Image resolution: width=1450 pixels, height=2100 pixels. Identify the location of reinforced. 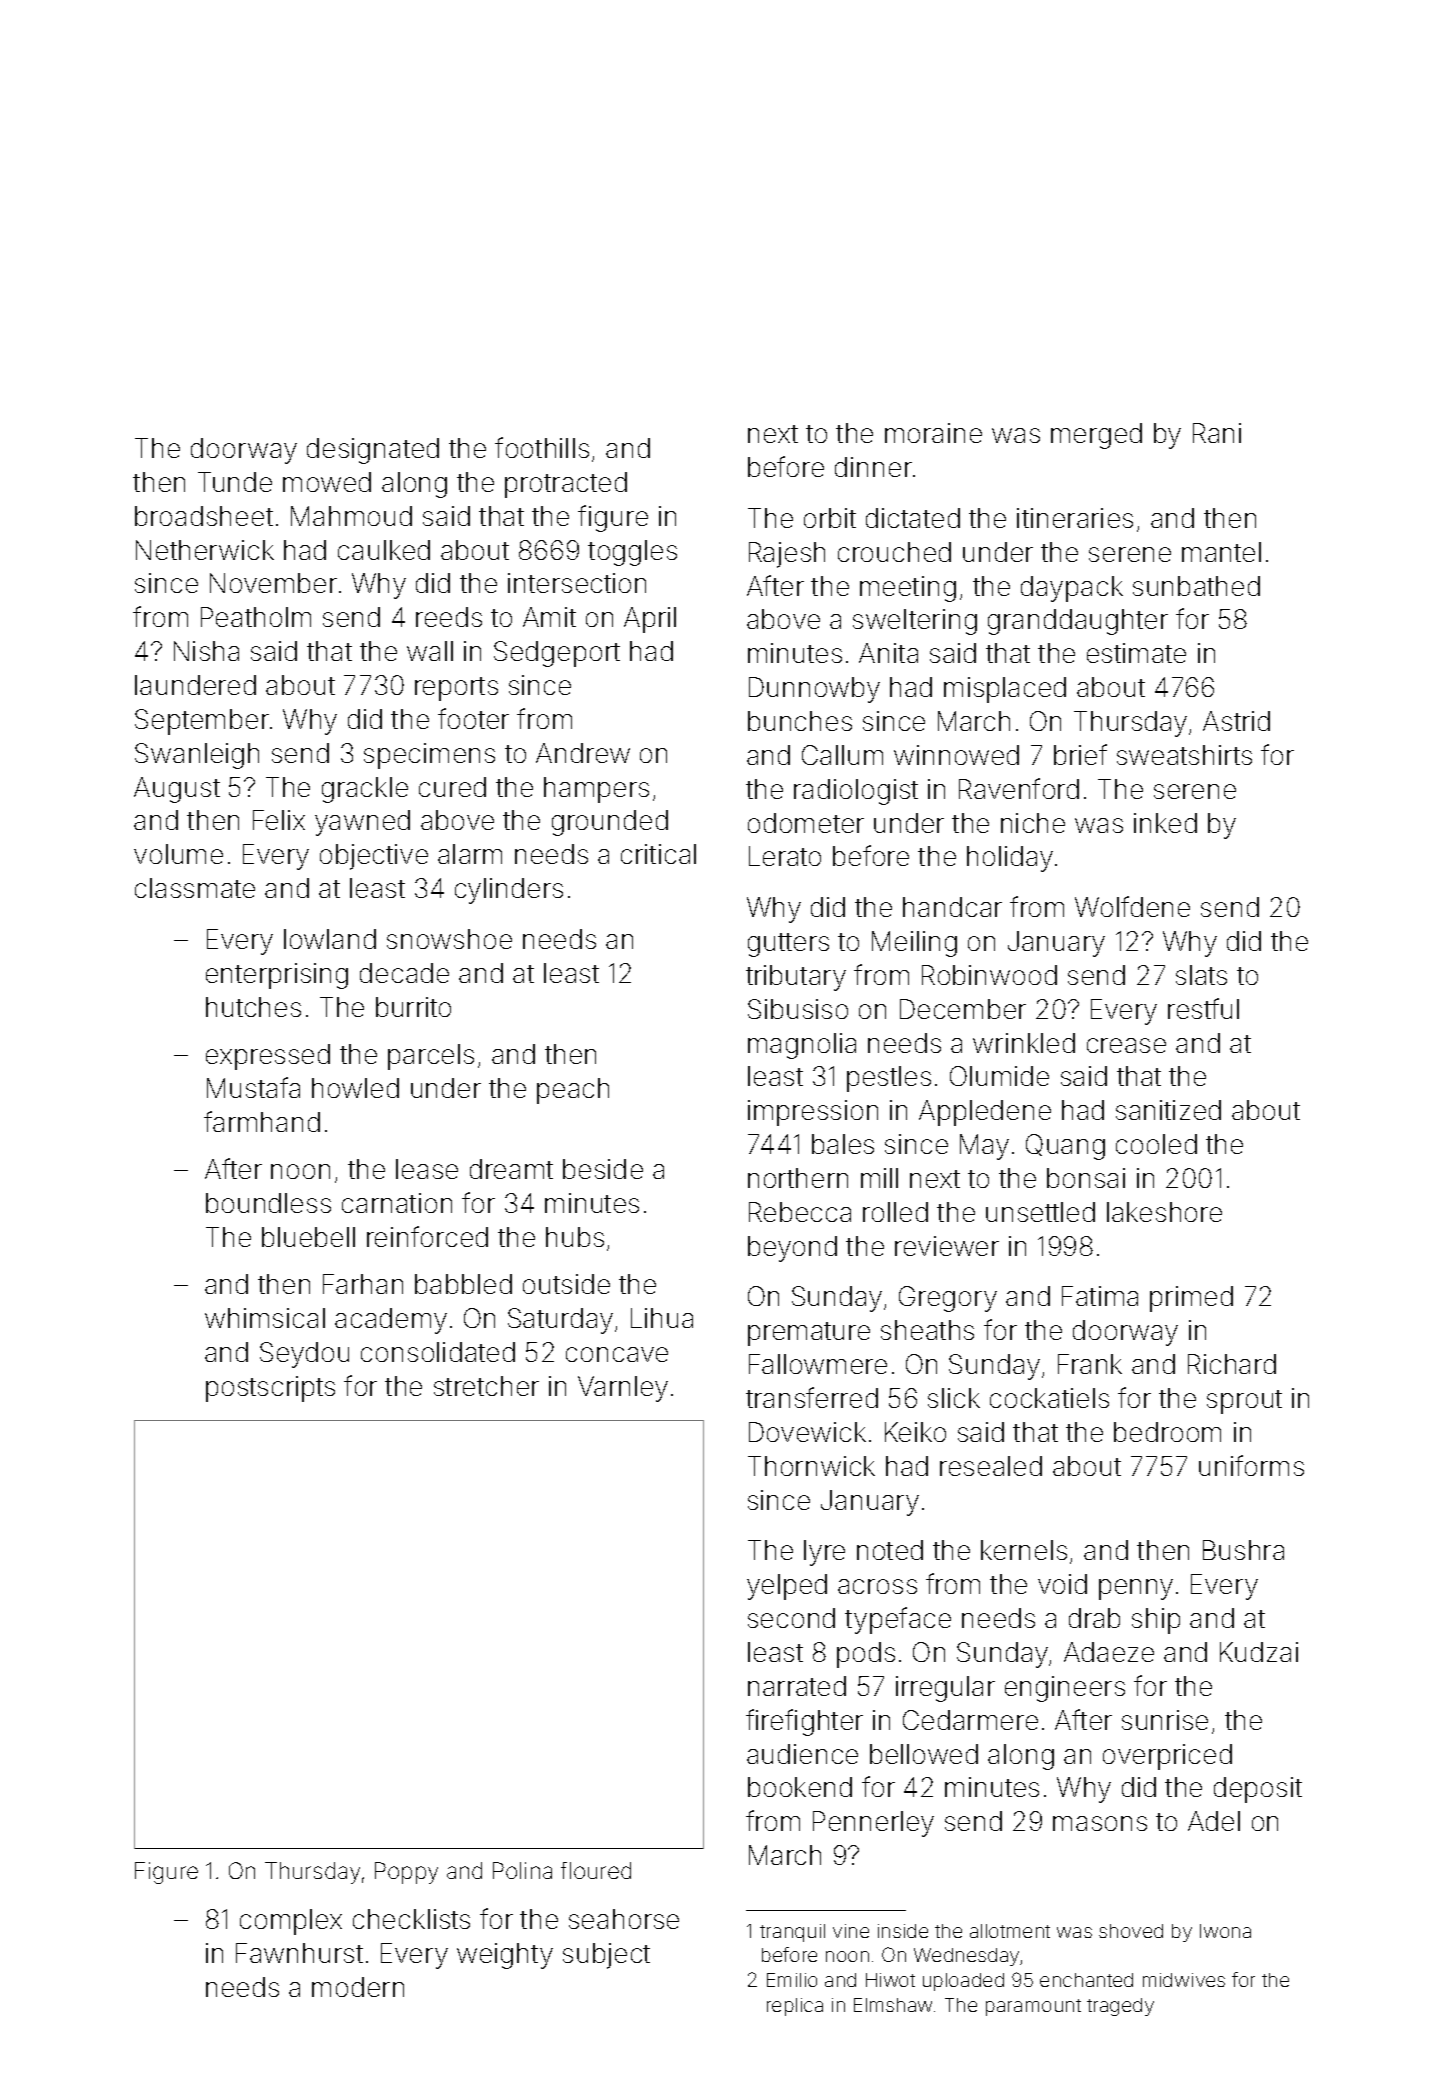
(427, 1236).
